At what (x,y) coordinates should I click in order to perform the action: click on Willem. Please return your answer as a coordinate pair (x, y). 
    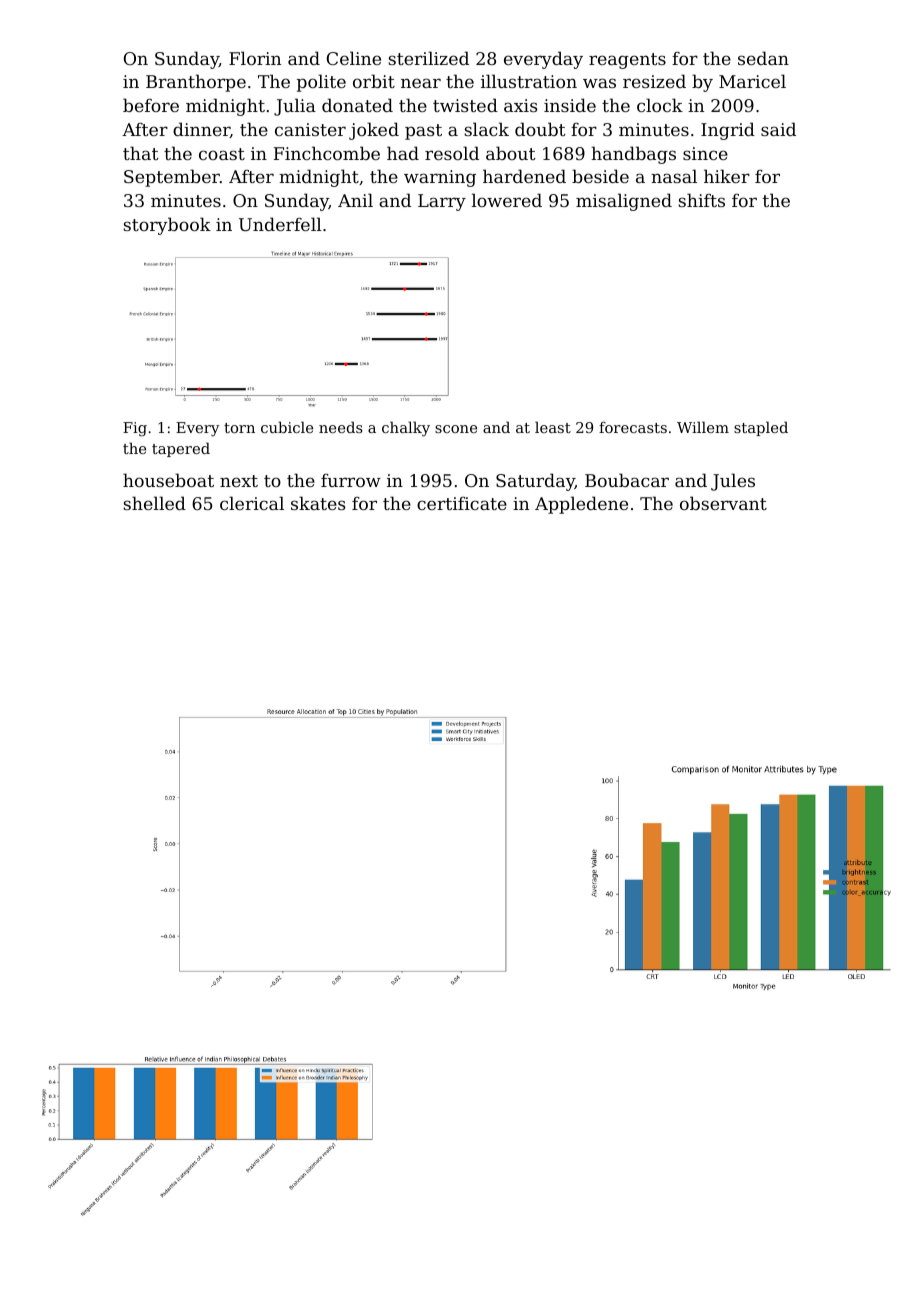
    Looking at the image, I should click on (703, 427).
